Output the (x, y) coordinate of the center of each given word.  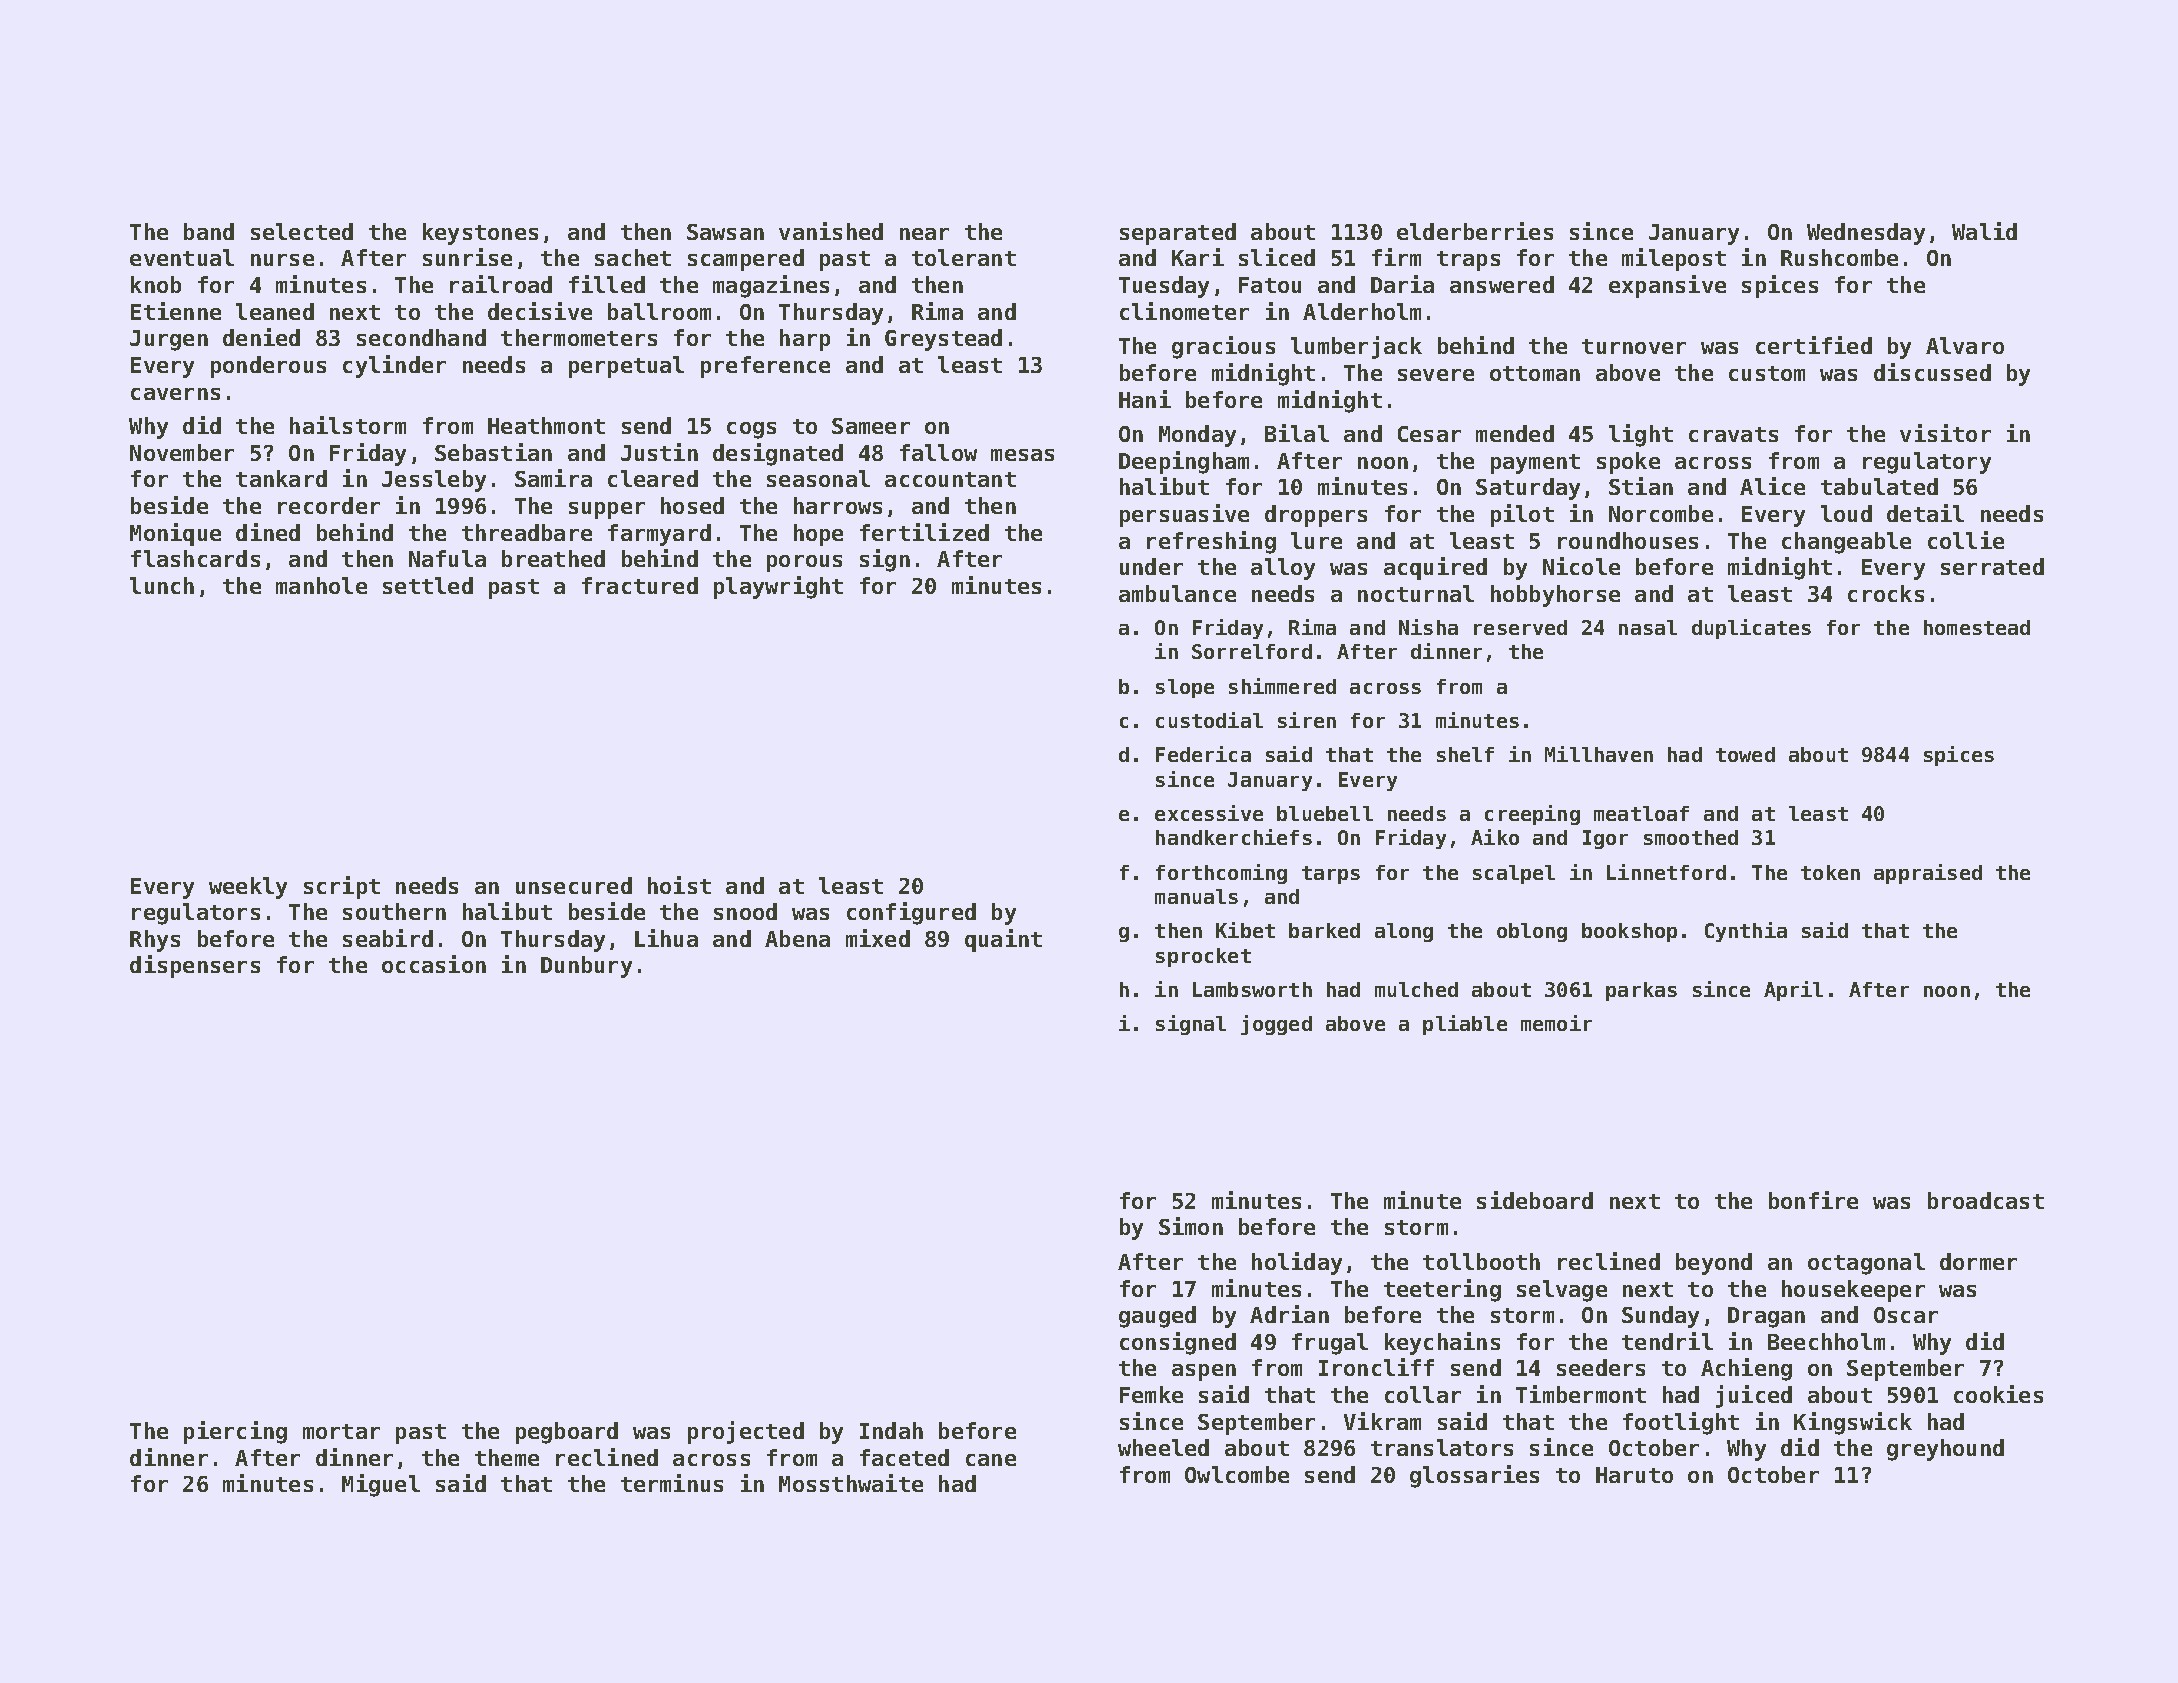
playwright (778, 587)
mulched (1416, 989)
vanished (831, 231)
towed (1745, 754)
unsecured (574, 885)
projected (746, 1432)
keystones (480, 234)
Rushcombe (1839, 257)
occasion (434, 964)
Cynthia (1746, 932)
